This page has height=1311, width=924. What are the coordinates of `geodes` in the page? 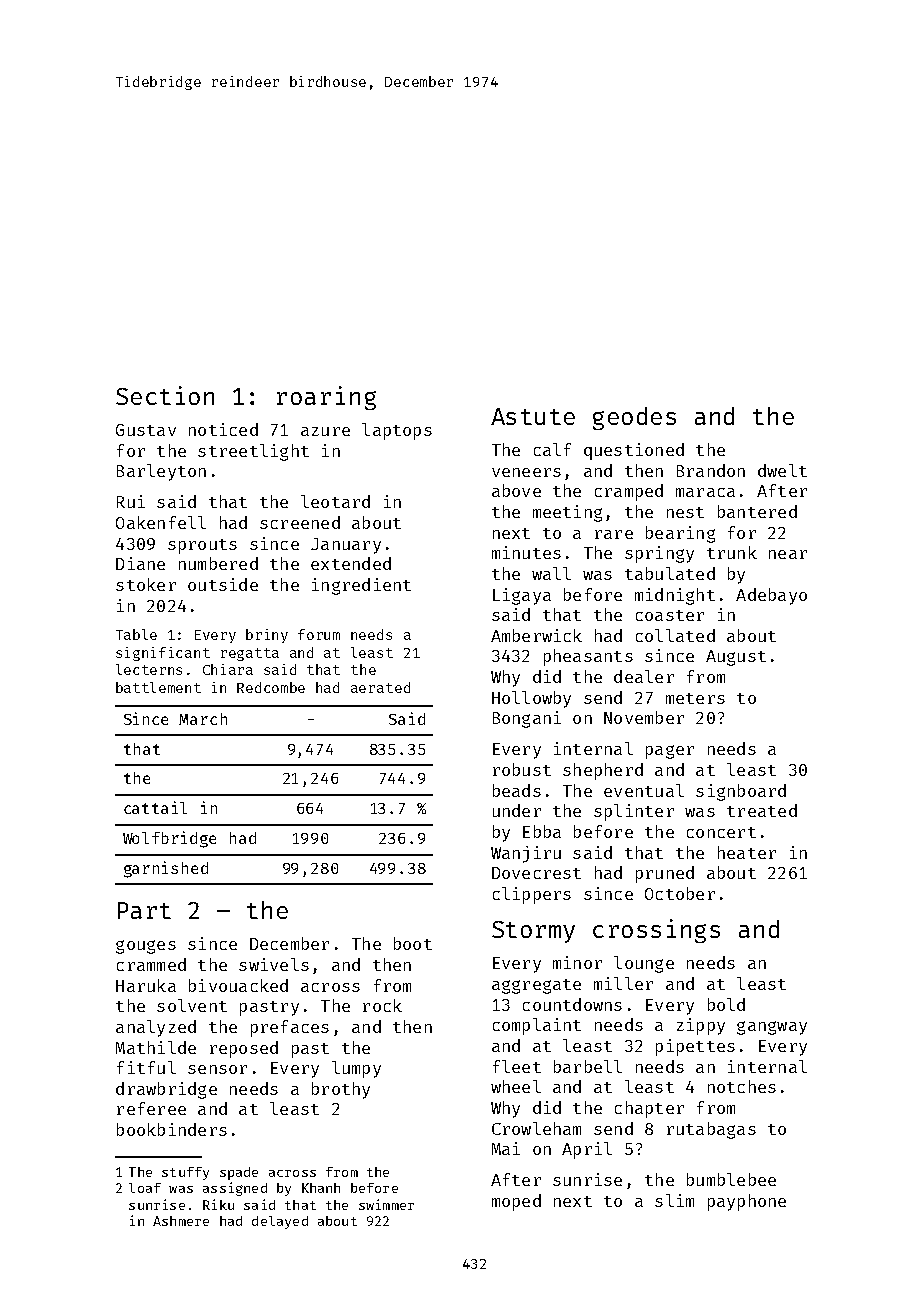 It's located at (634, 418).
